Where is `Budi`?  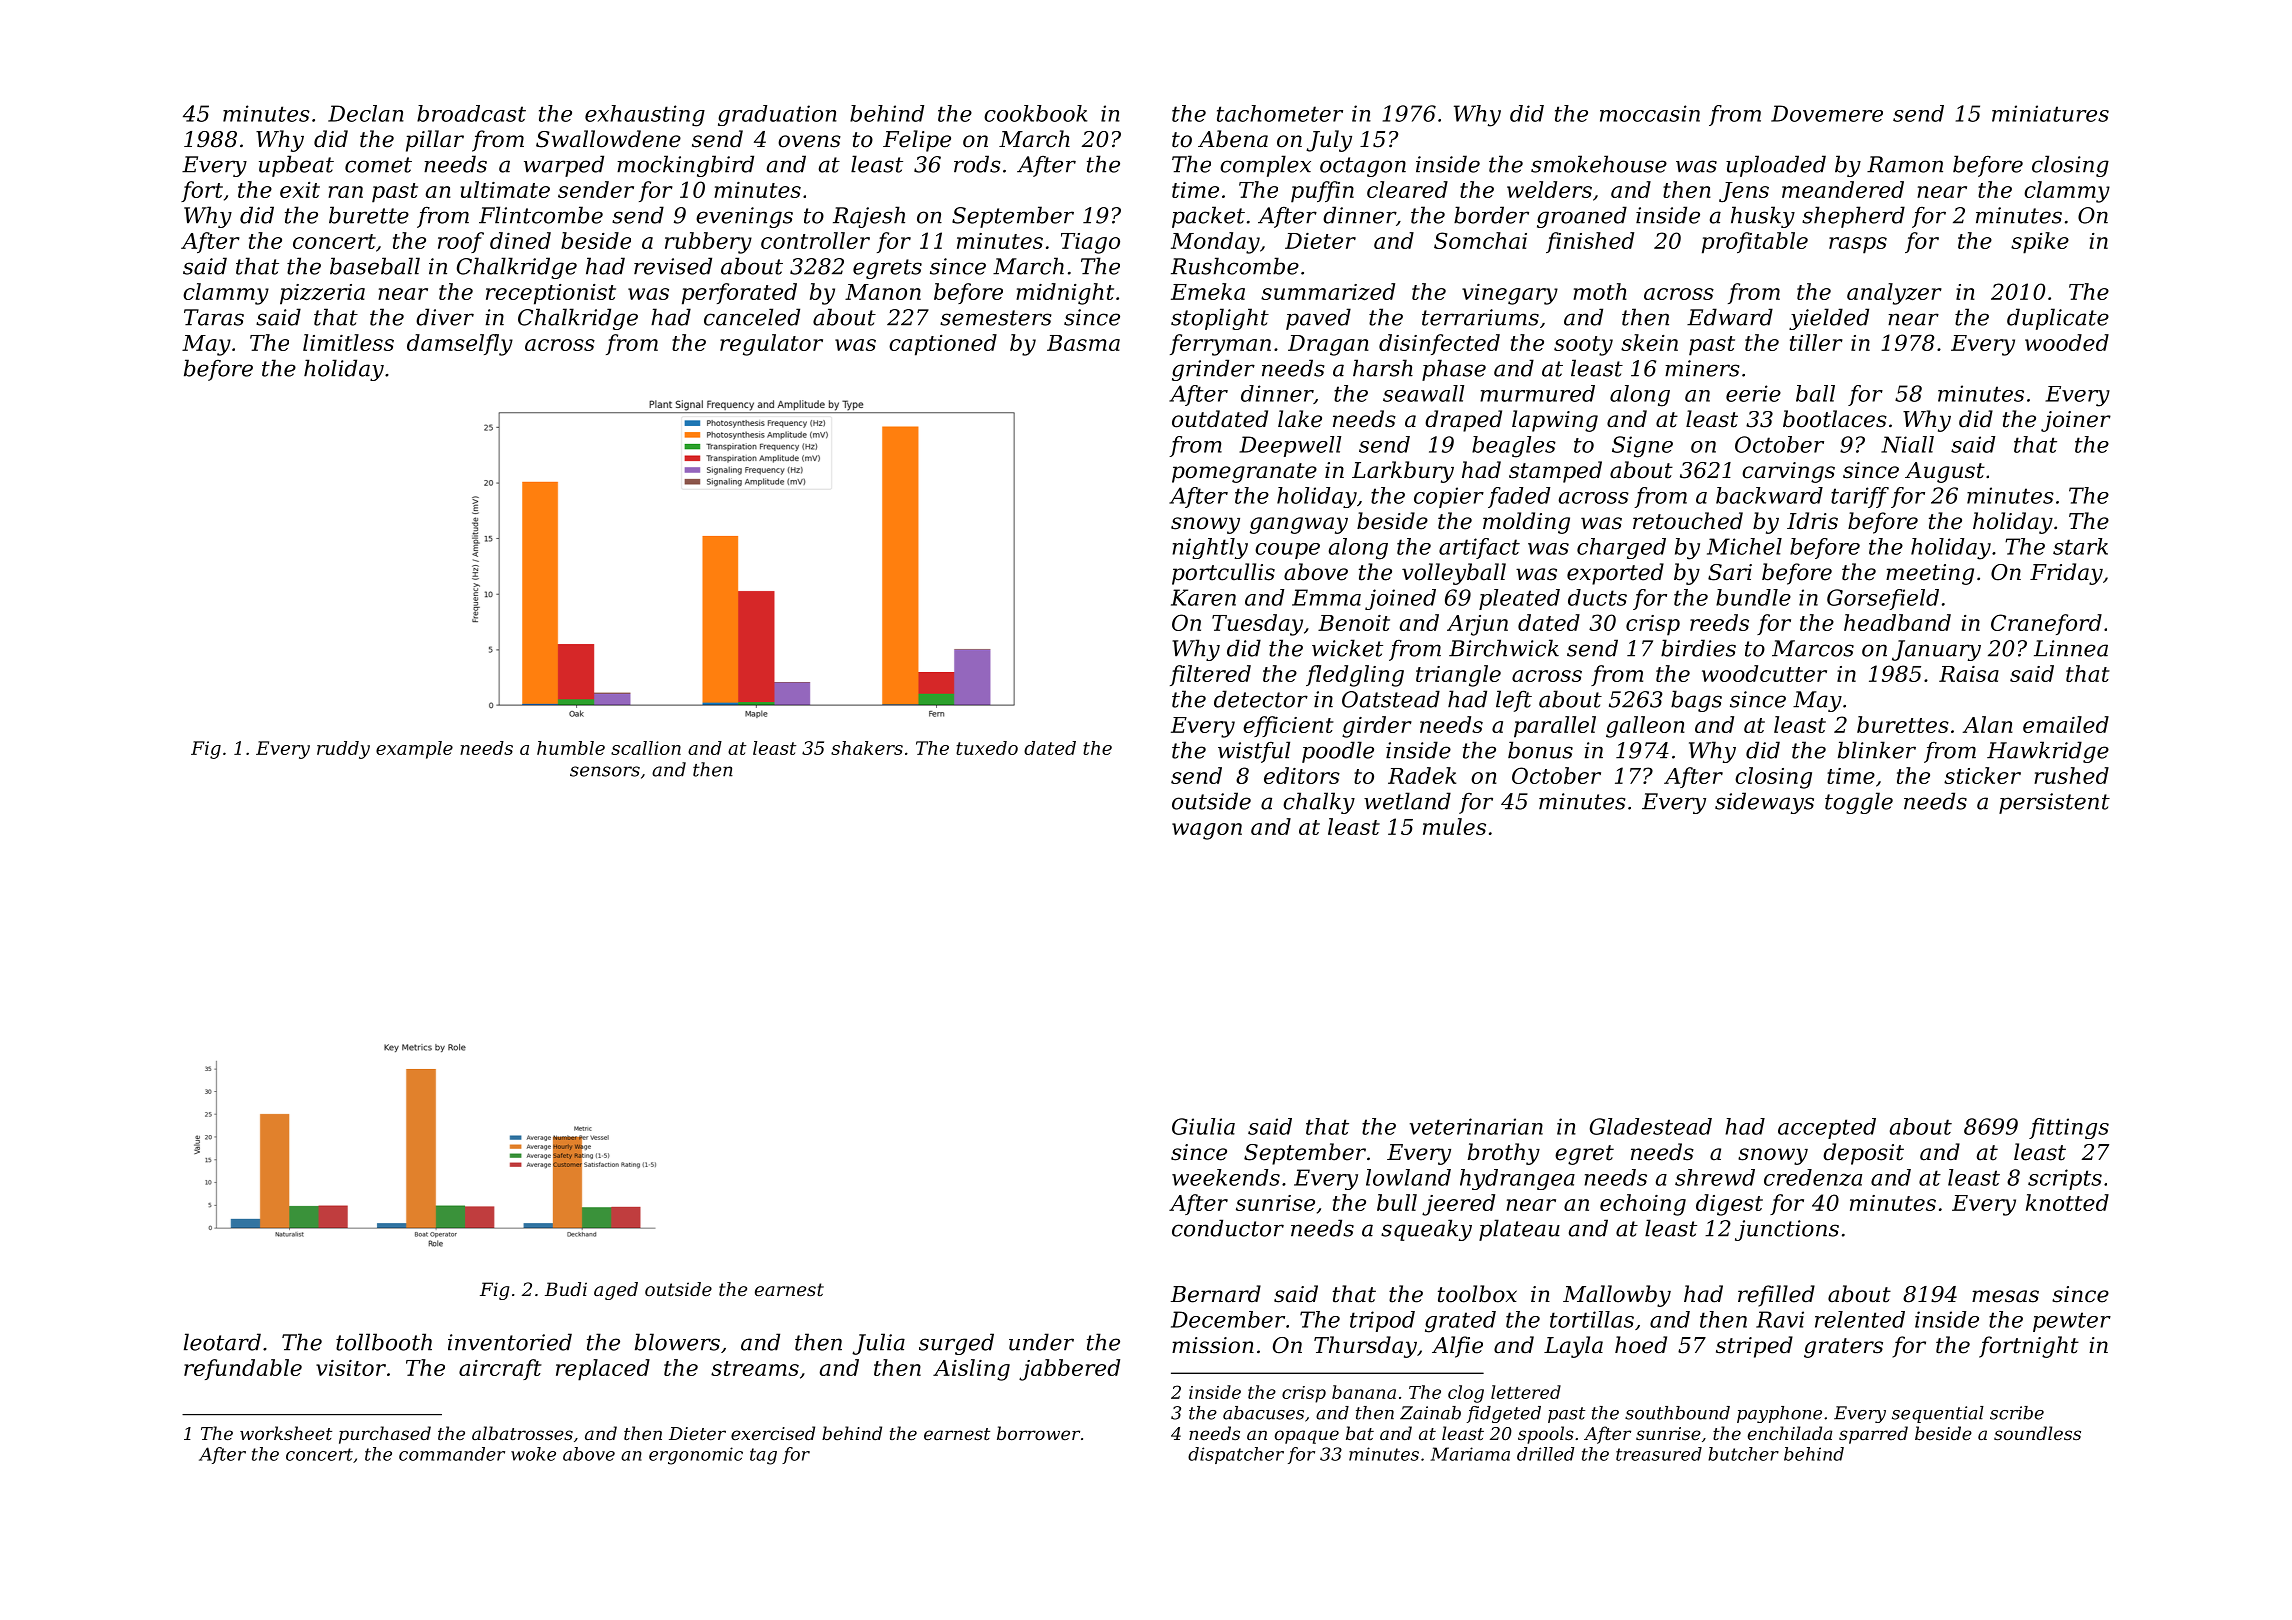 Budi is located at coordinates (566, 1289).
